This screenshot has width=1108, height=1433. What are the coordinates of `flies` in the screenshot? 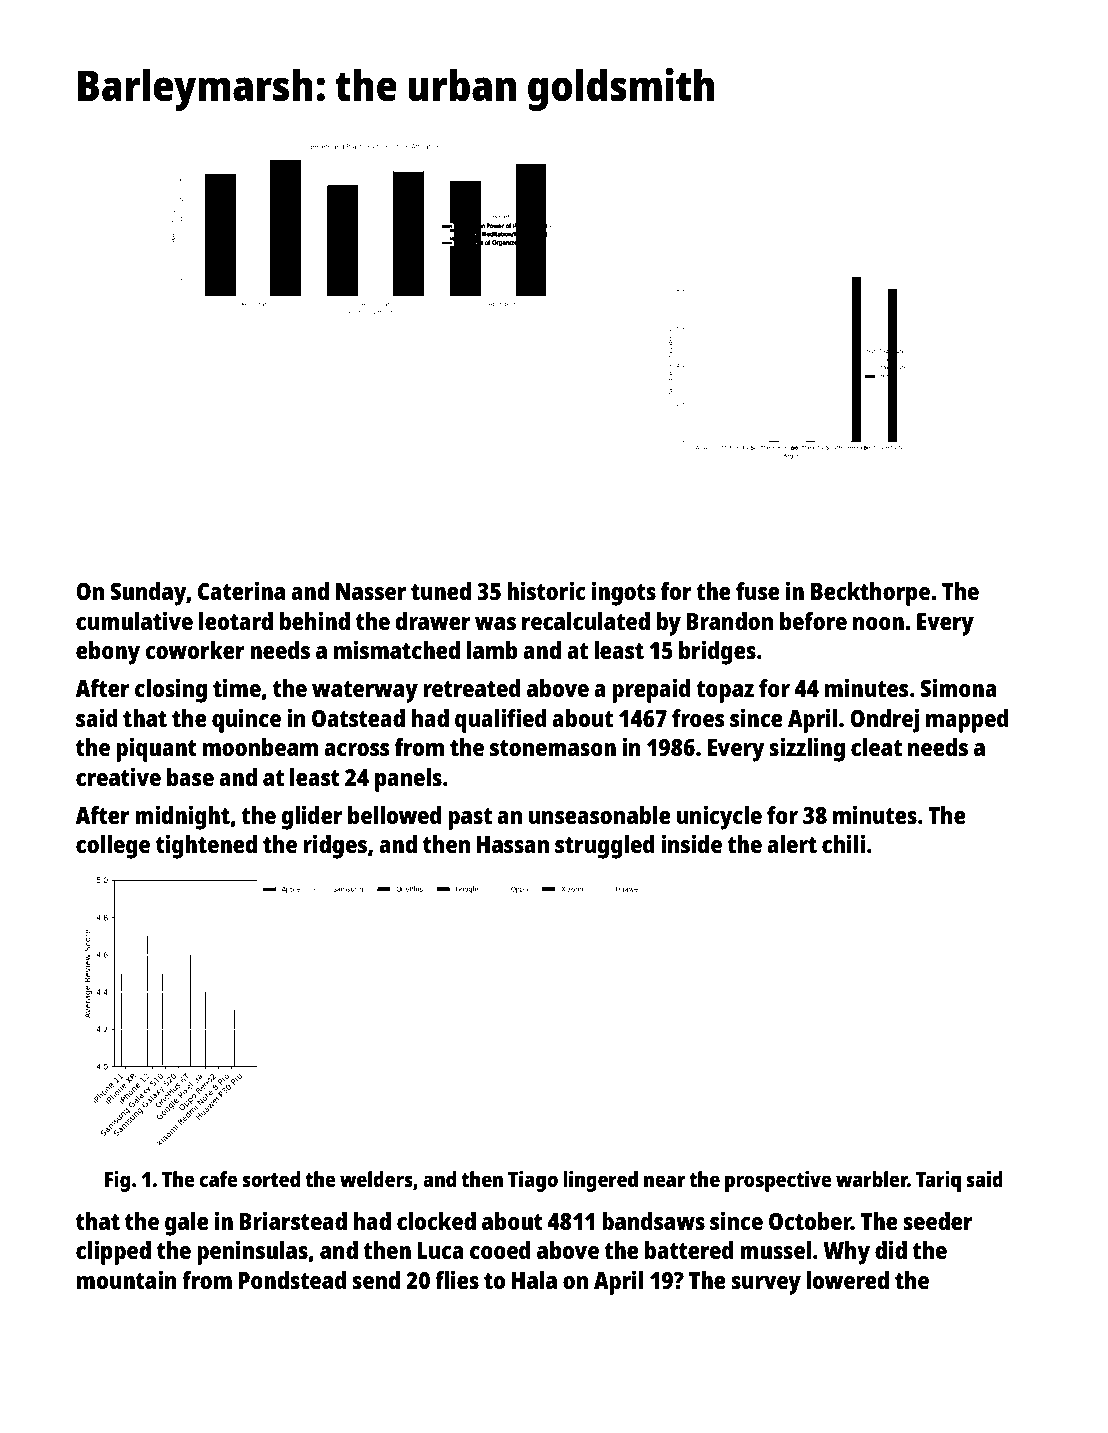 It's located at (457, 1279).
